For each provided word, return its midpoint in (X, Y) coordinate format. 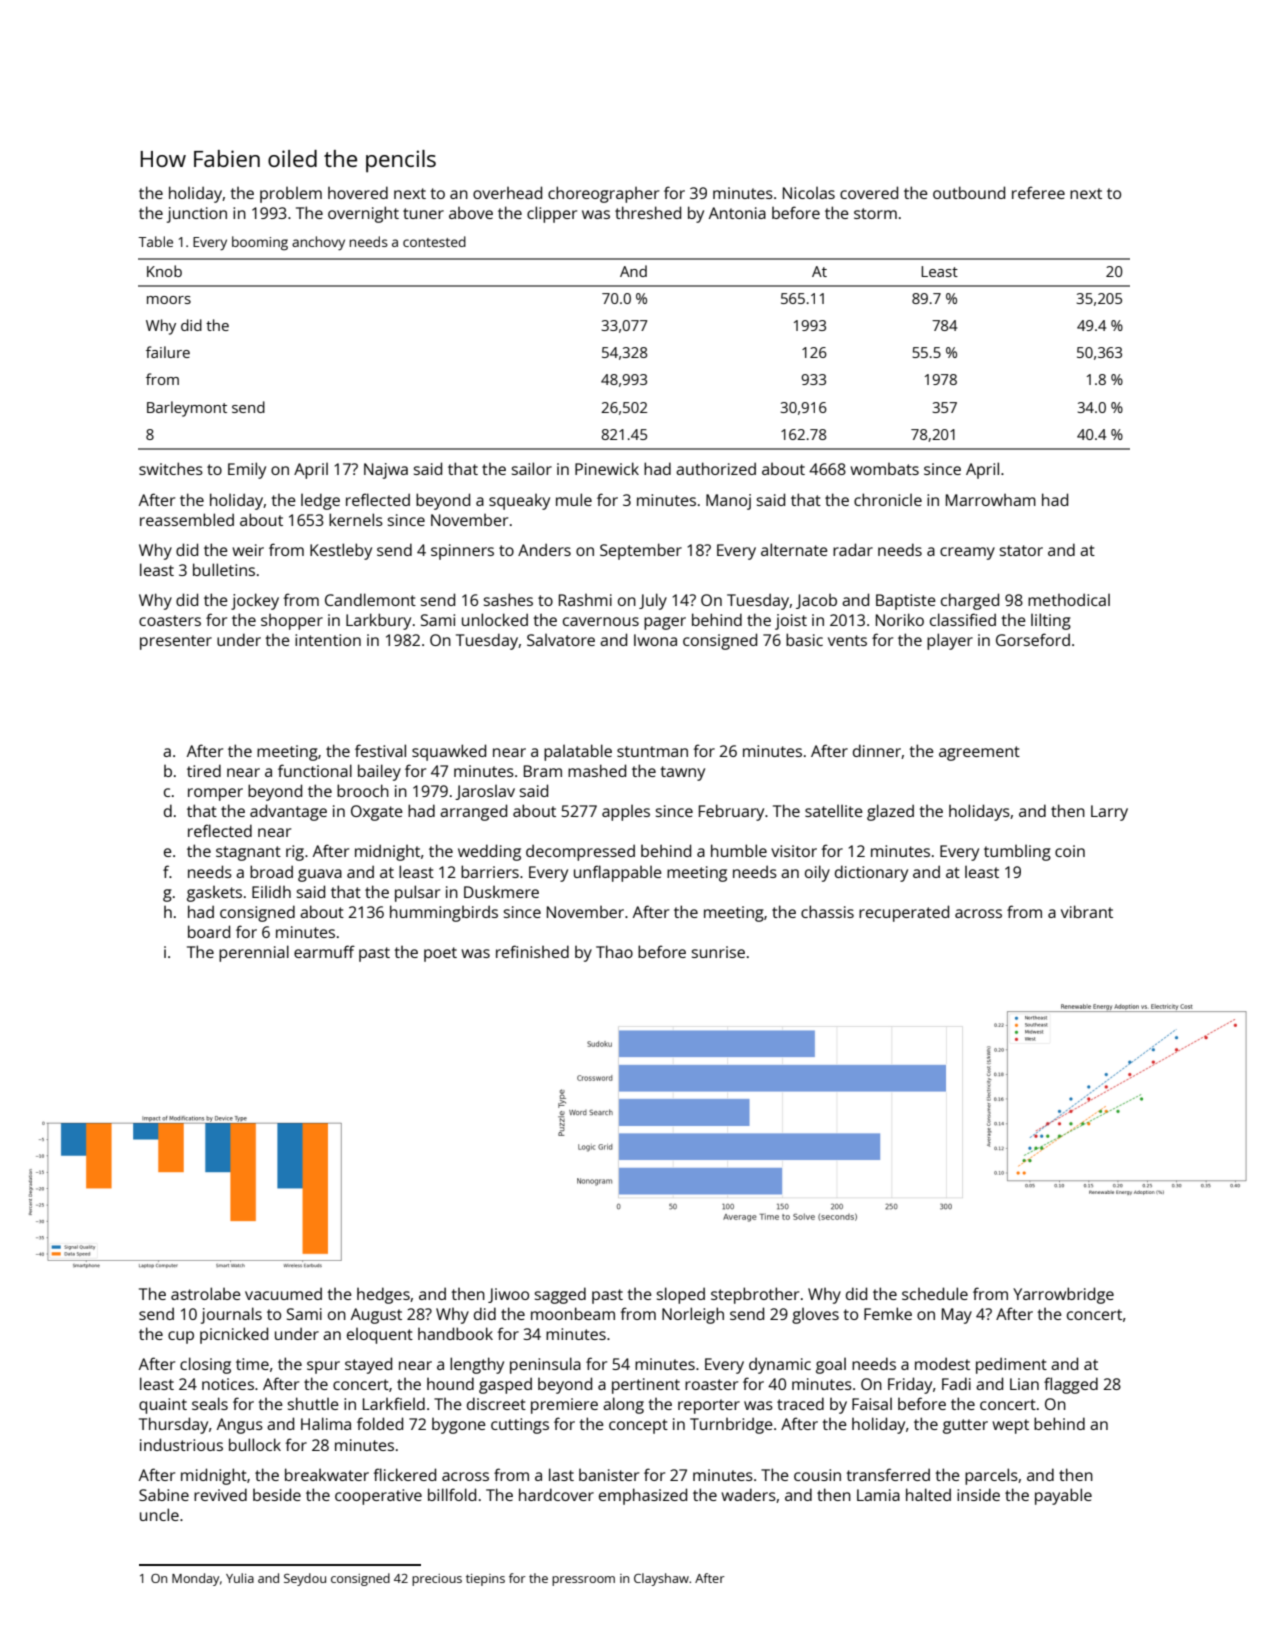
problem (291, 195)
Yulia (240, 1578)
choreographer (603, 194)
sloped (681, 1295)
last (561, 1474)
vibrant (1087, 911)
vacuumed (283, 1293)
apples (626, 813)
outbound (969, 192)
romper (215, 794)
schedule (935, 1293)
